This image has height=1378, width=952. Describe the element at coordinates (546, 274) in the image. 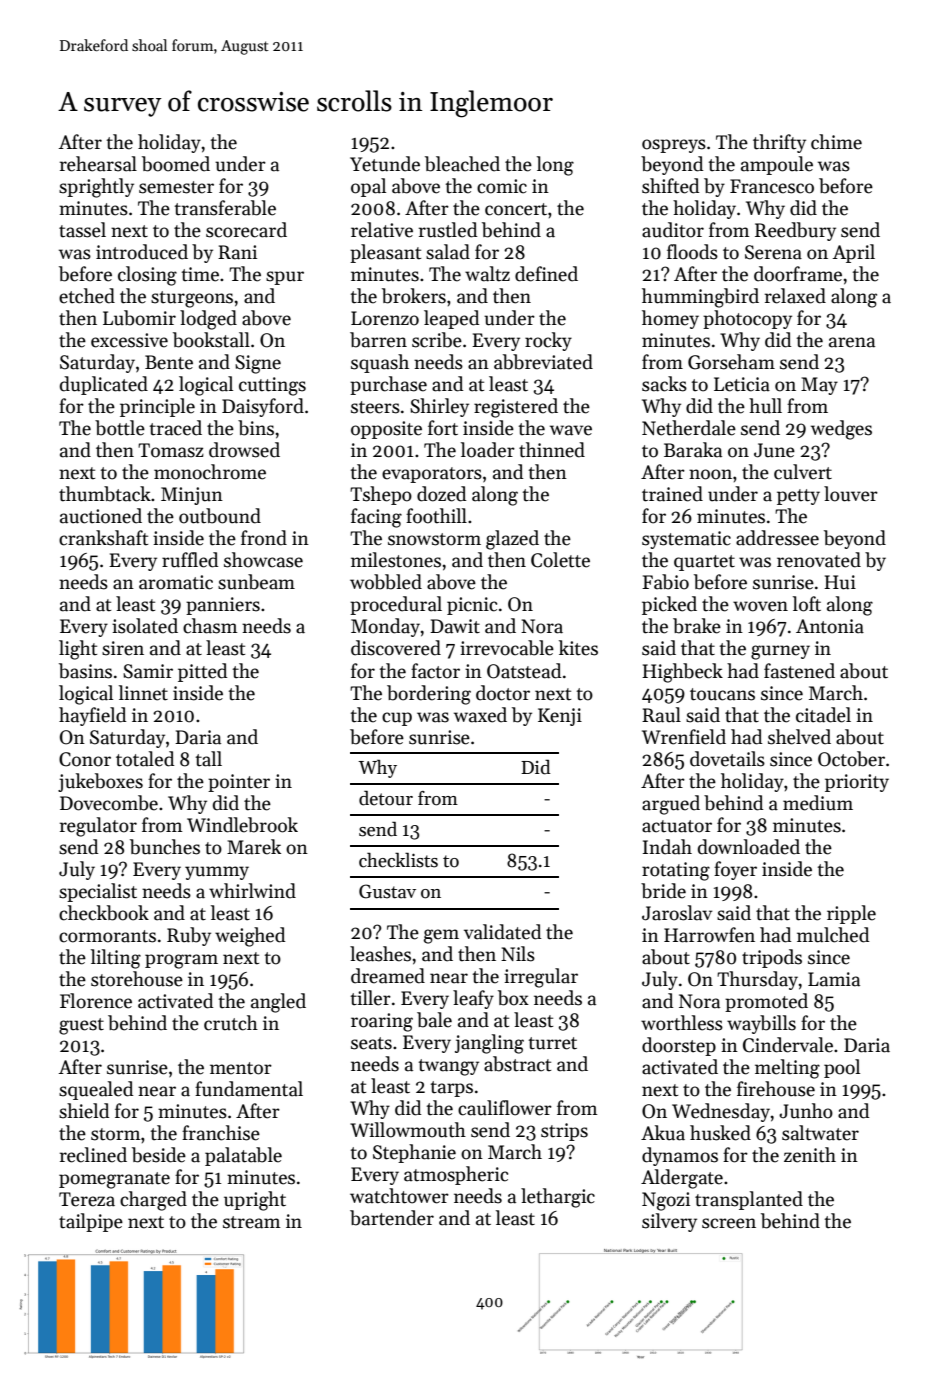

I see `defined` at that location.
